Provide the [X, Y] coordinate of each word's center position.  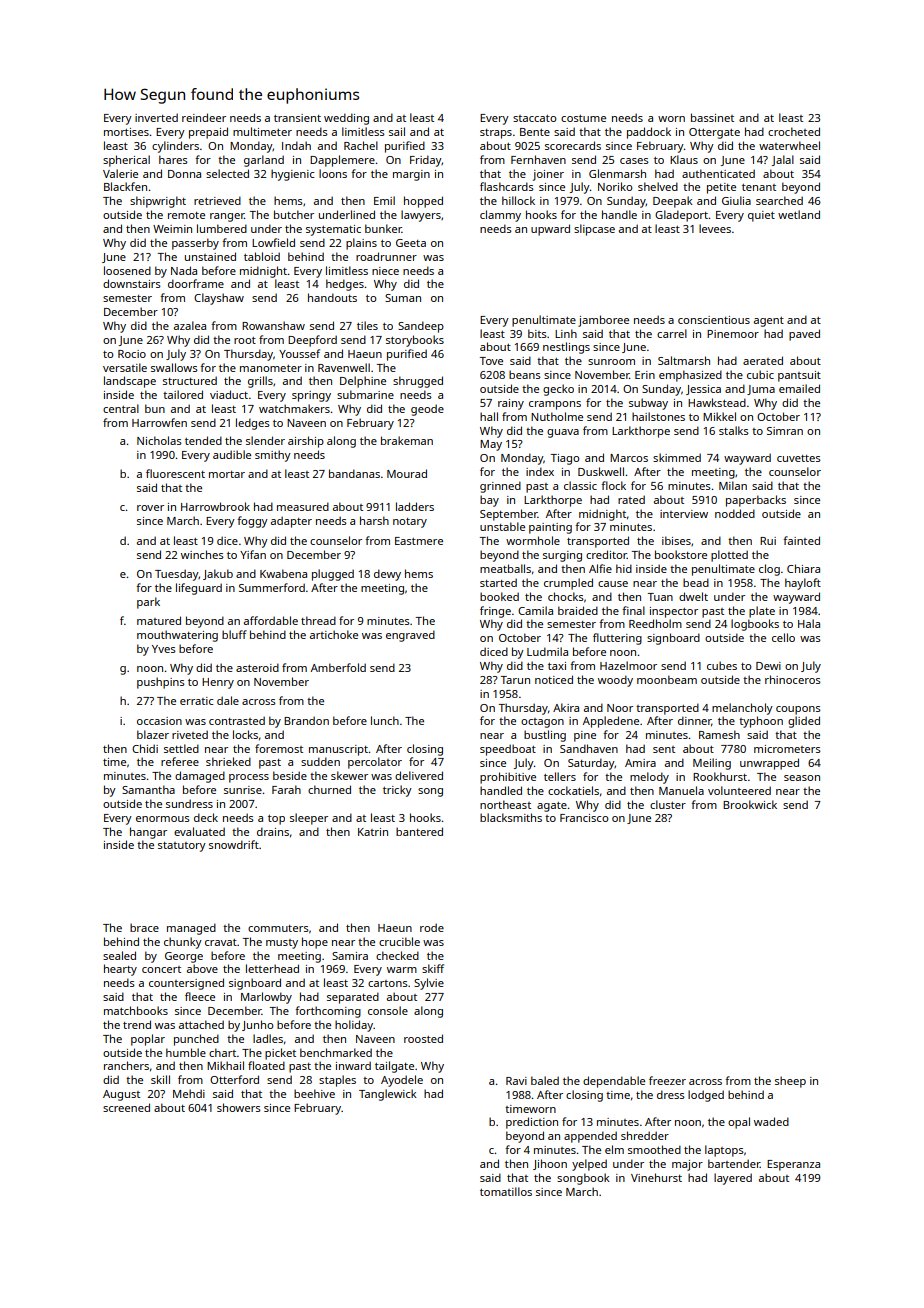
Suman [403, 298]
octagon [542, 723]
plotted [729, 556]
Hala [809, 623]
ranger [227, 217]
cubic [760, 374]
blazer [153, 734]
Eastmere [419, 541]
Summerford [272, 587]
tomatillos [506, 1191]
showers [239, 1107]
